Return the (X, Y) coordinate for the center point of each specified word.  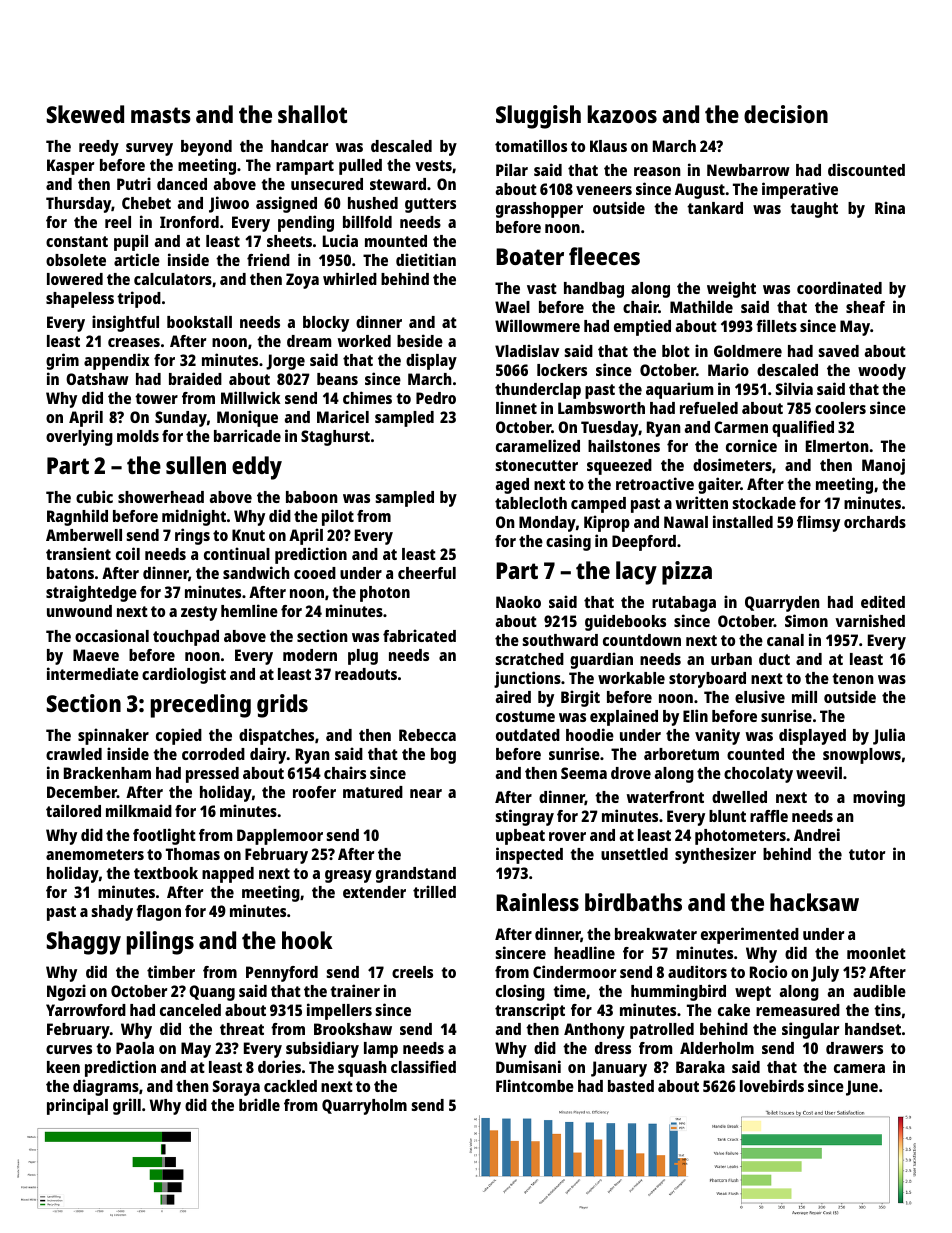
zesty (199, 613)
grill (127, 1106)
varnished (870, 620)
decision (786, 114)
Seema (584, 773)
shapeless (80, 300)
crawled (74, 754)
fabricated (419, 635)
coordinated (839, 287)
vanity (717, 736)
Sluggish (538, 117)
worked (364, 341)
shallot (312, 114)
